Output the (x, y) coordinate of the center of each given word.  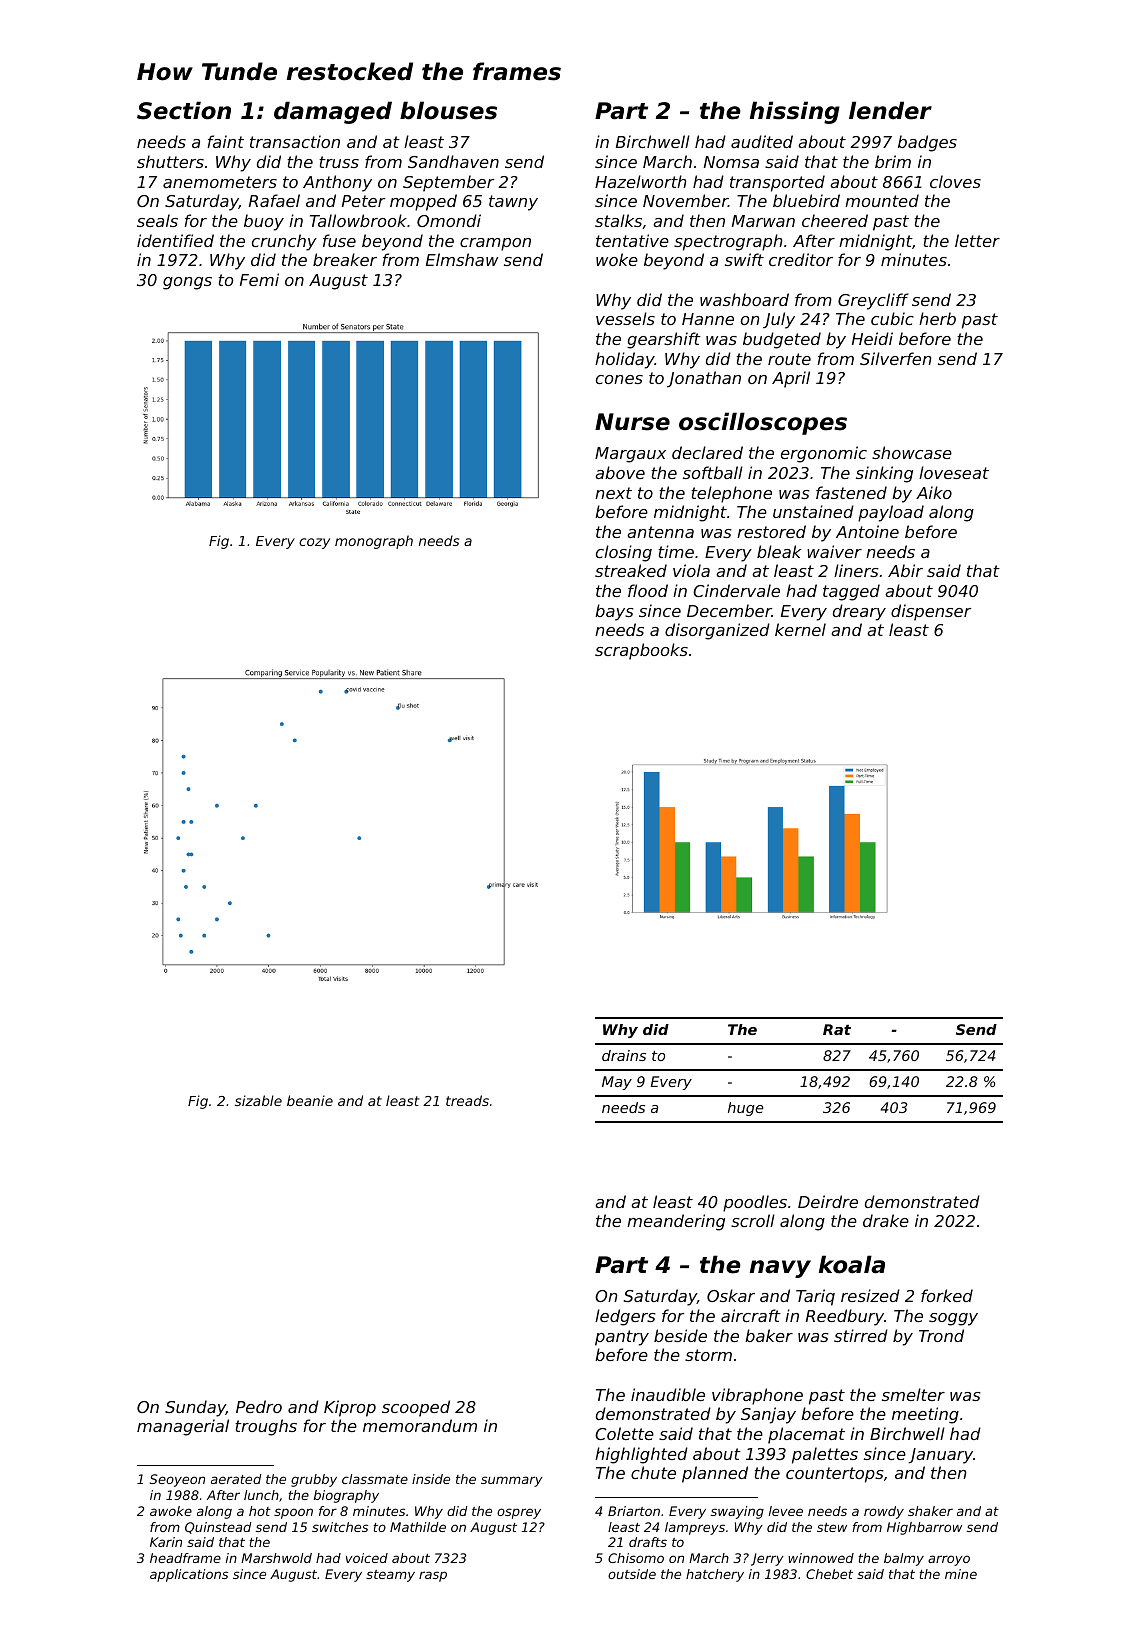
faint (225, 141)
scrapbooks (641, 651)
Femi (259, 279)
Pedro (259, 1406)
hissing (795, 112)
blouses (448, 110)
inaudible (668, 1394)
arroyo (949, 1560)
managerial (183, 1427)
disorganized (717, 631)
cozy (314, 543)
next (613, 493)
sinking (884, 474)
